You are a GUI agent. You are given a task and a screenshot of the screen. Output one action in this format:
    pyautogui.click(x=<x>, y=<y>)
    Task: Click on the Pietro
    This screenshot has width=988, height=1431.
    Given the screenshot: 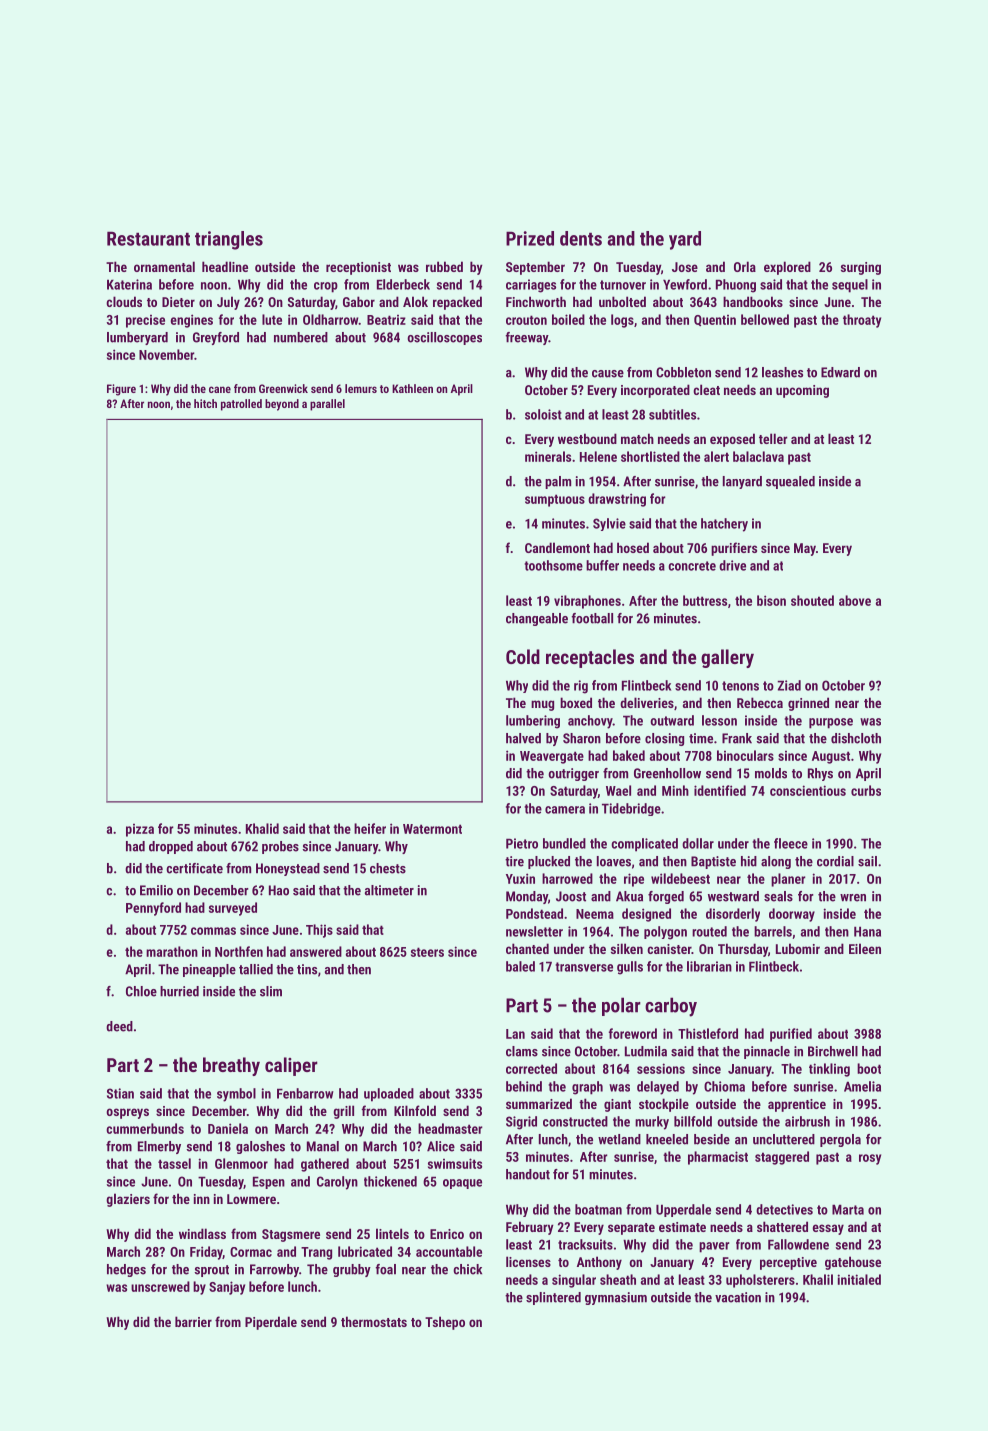 What is the action you would take?
    pyautogui.click(x=522, y=843)
